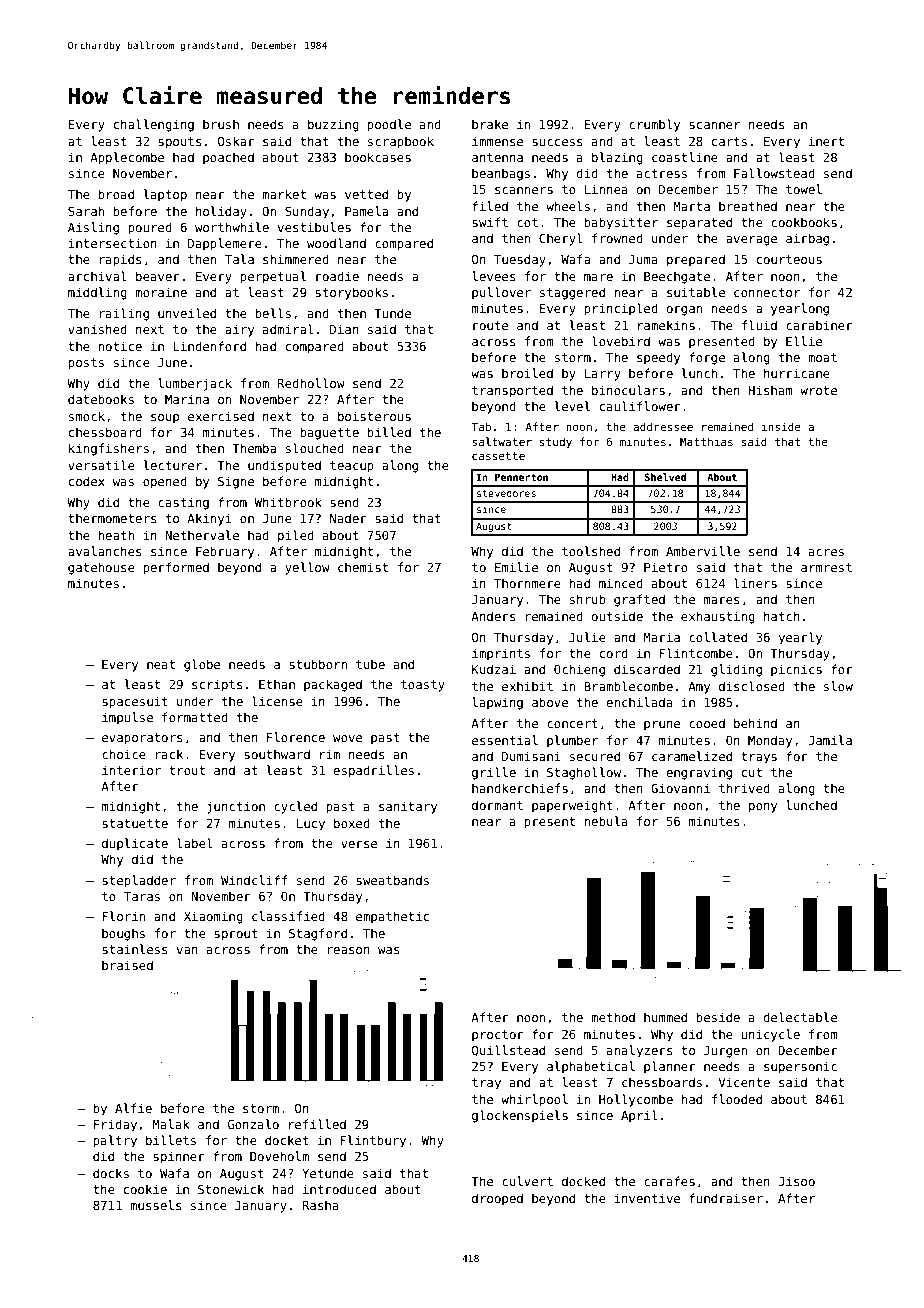 The height and width of the screenshot is (1308, 924). What do you see at coordinates (508, 1051) in the screenshot?
I see `Quillstead` at bounding box center [508, 1051].
